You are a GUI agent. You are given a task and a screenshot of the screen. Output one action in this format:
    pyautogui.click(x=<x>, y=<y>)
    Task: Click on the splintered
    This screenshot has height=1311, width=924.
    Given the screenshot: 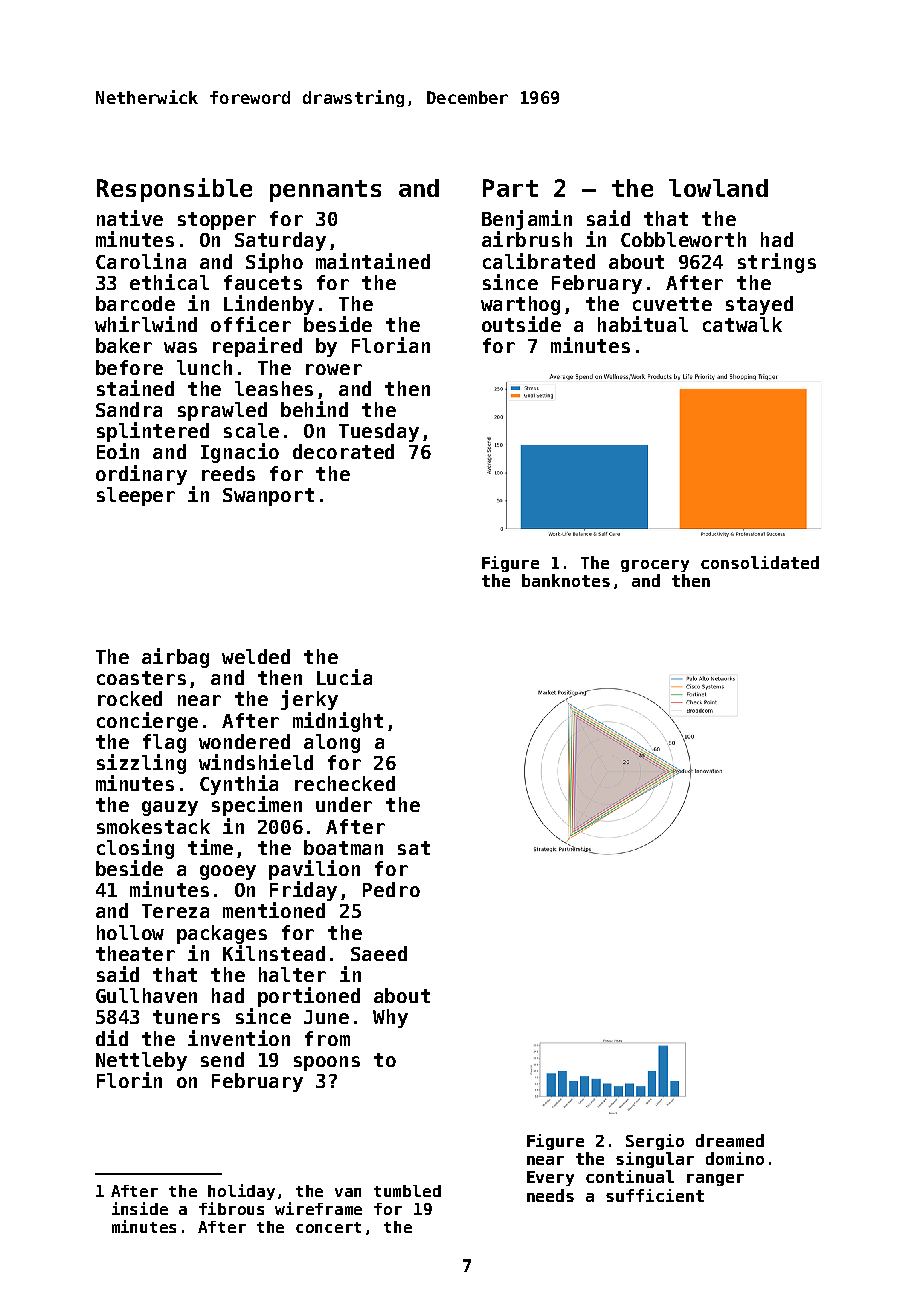 What is the action you would take?
    pyautogui.click(x=153, y=432)
